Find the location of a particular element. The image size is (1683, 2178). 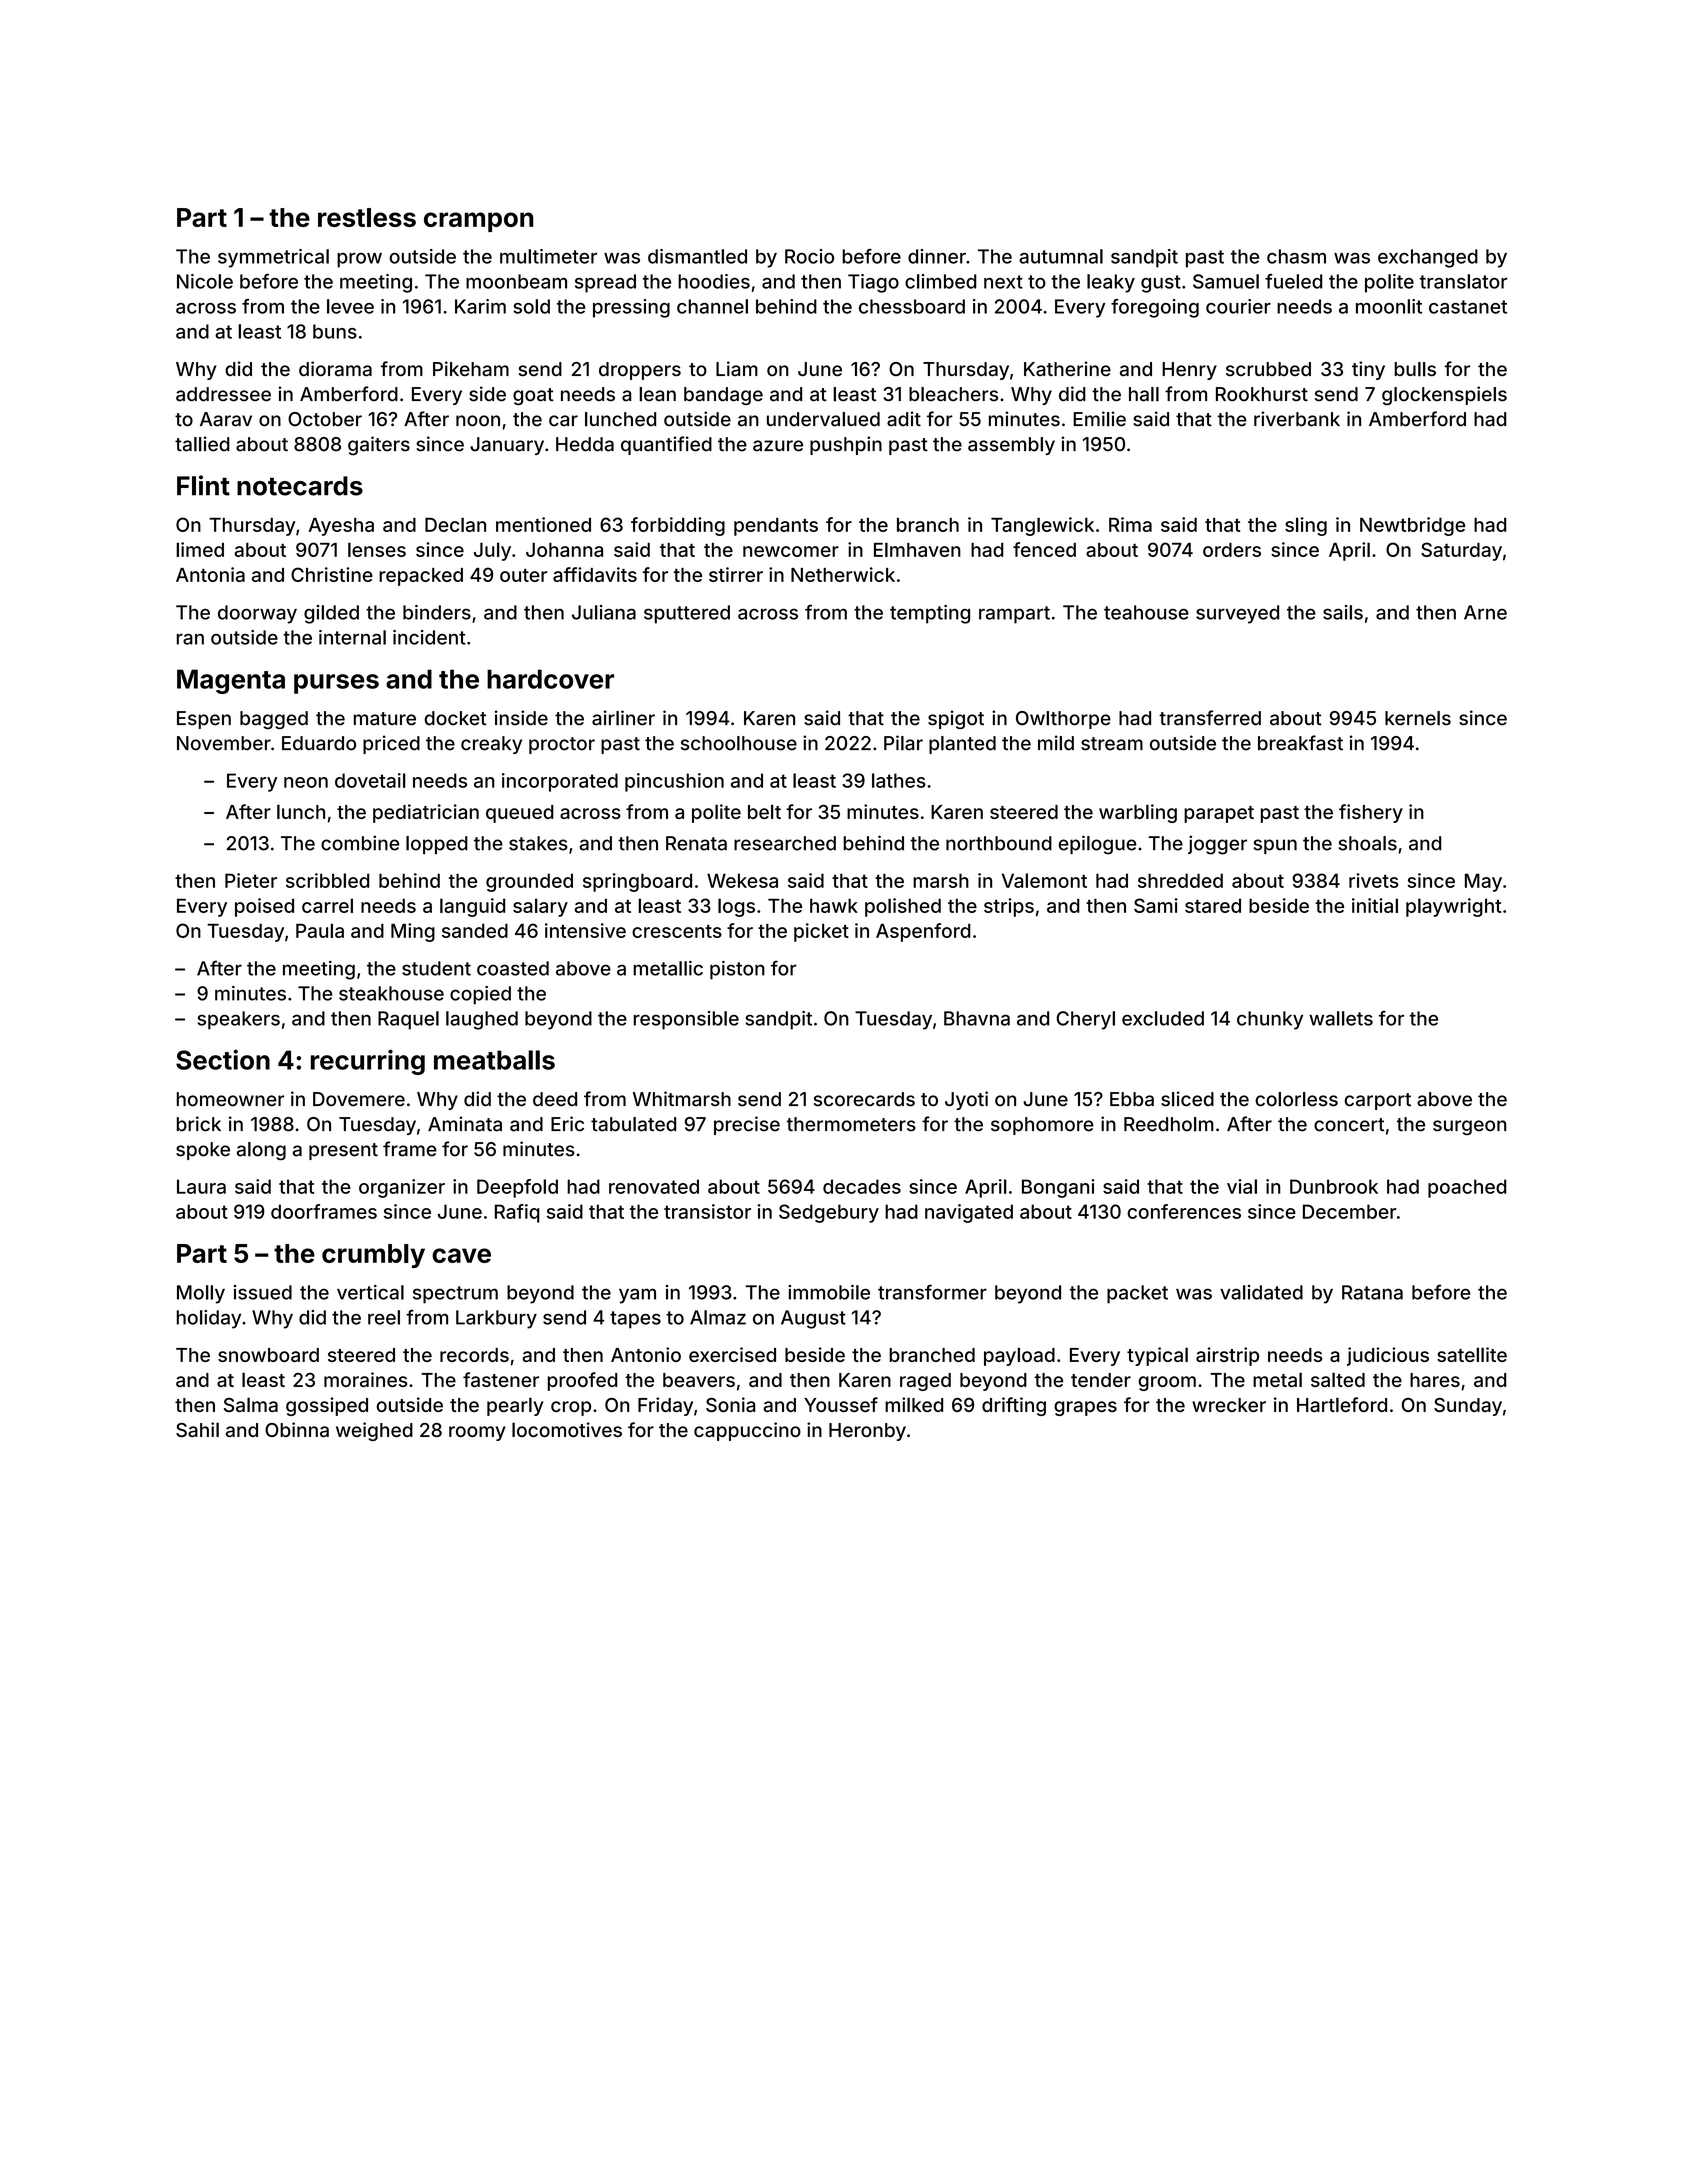

Katherine is located at coordinates (1067, 368).
